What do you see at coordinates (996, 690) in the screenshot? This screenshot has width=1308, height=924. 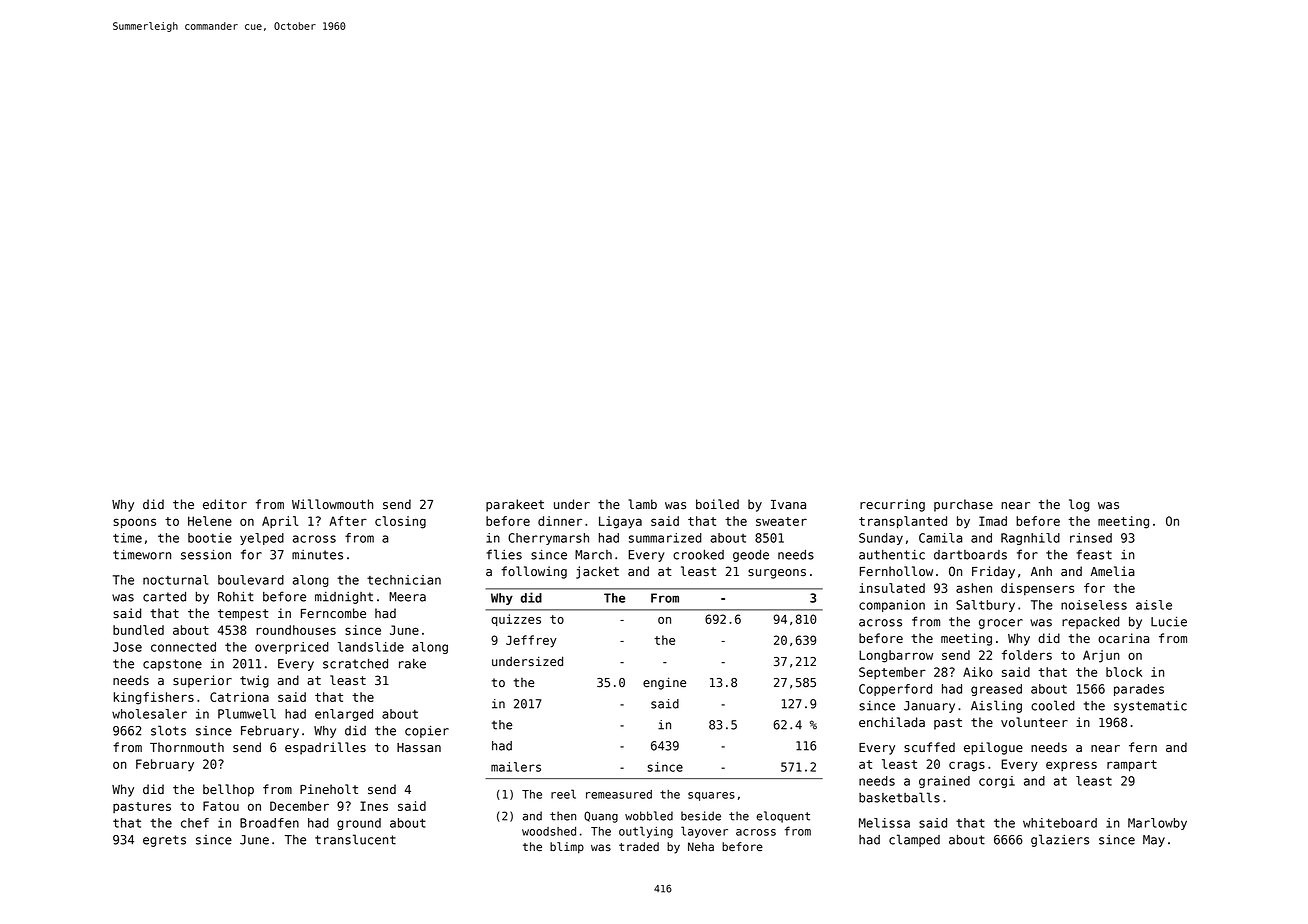 I see `greased` at bounding box center [996, 690].
